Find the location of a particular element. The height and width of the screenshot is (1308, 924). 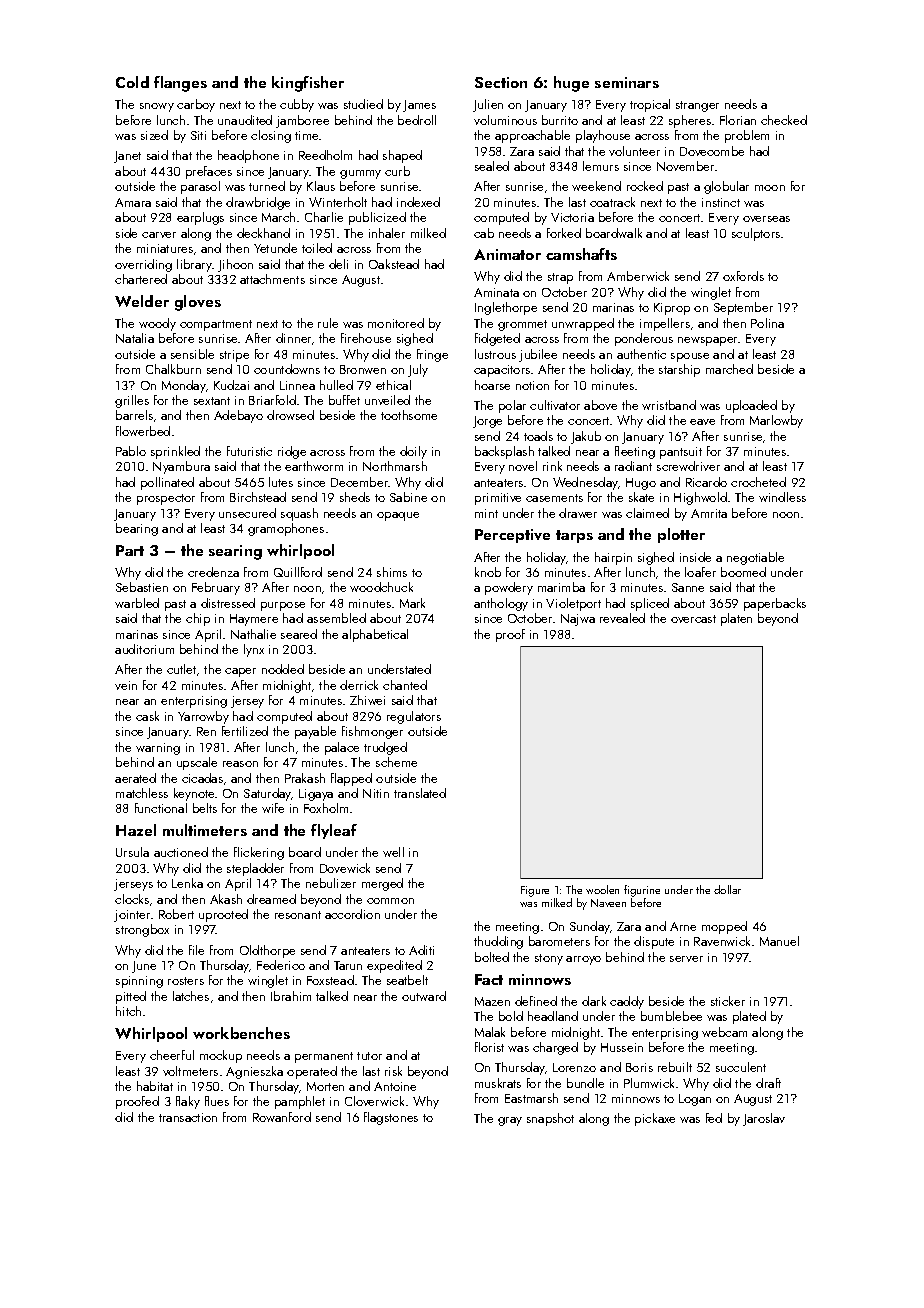

dollar is located at coordinates (727, 889).
